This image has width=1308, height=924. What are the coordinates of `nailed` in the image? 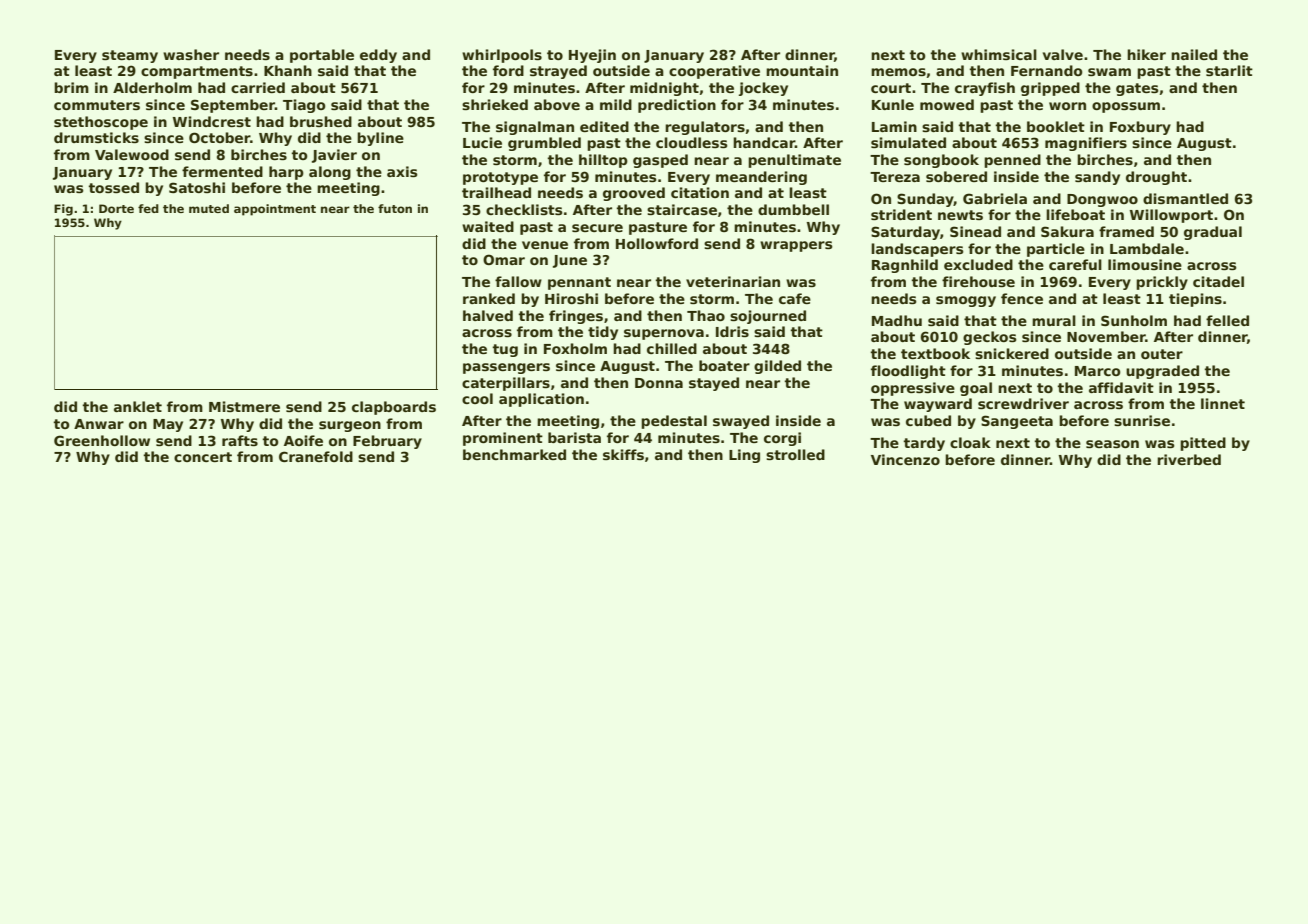 It's located at (1194, 54).
